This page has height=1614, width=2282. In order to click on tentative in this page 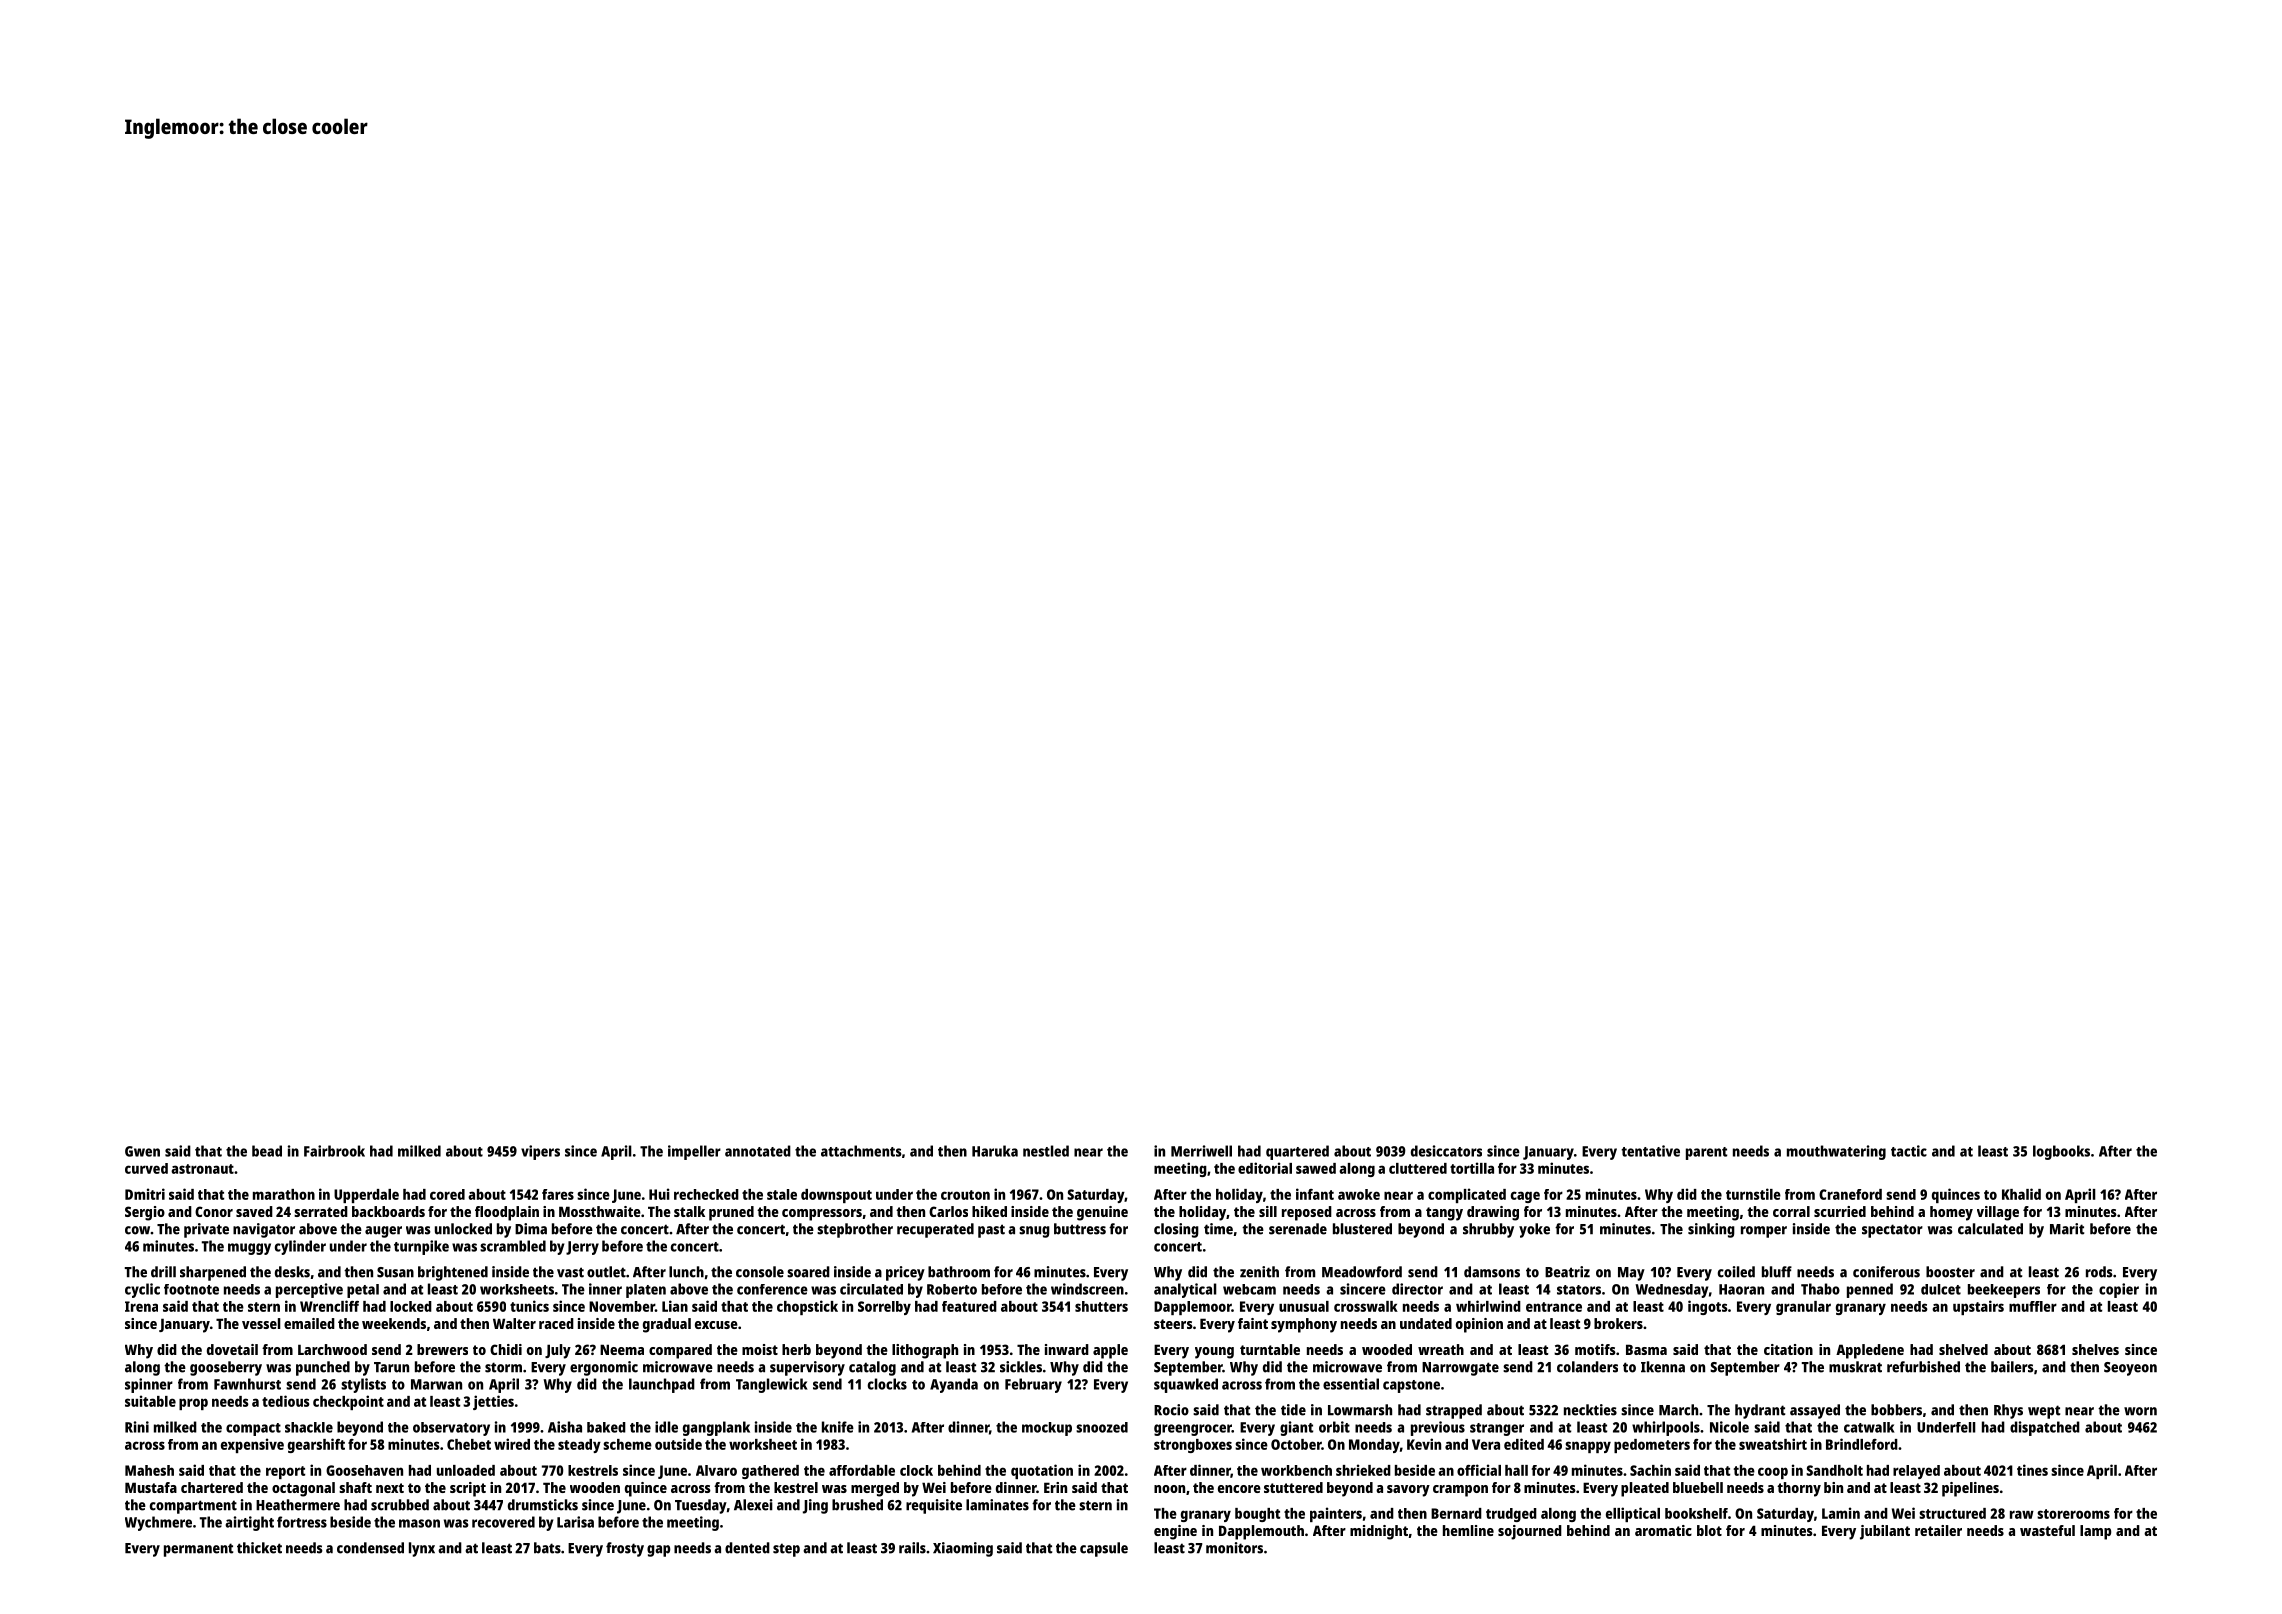, I will do `click(1650, 1151)`.
